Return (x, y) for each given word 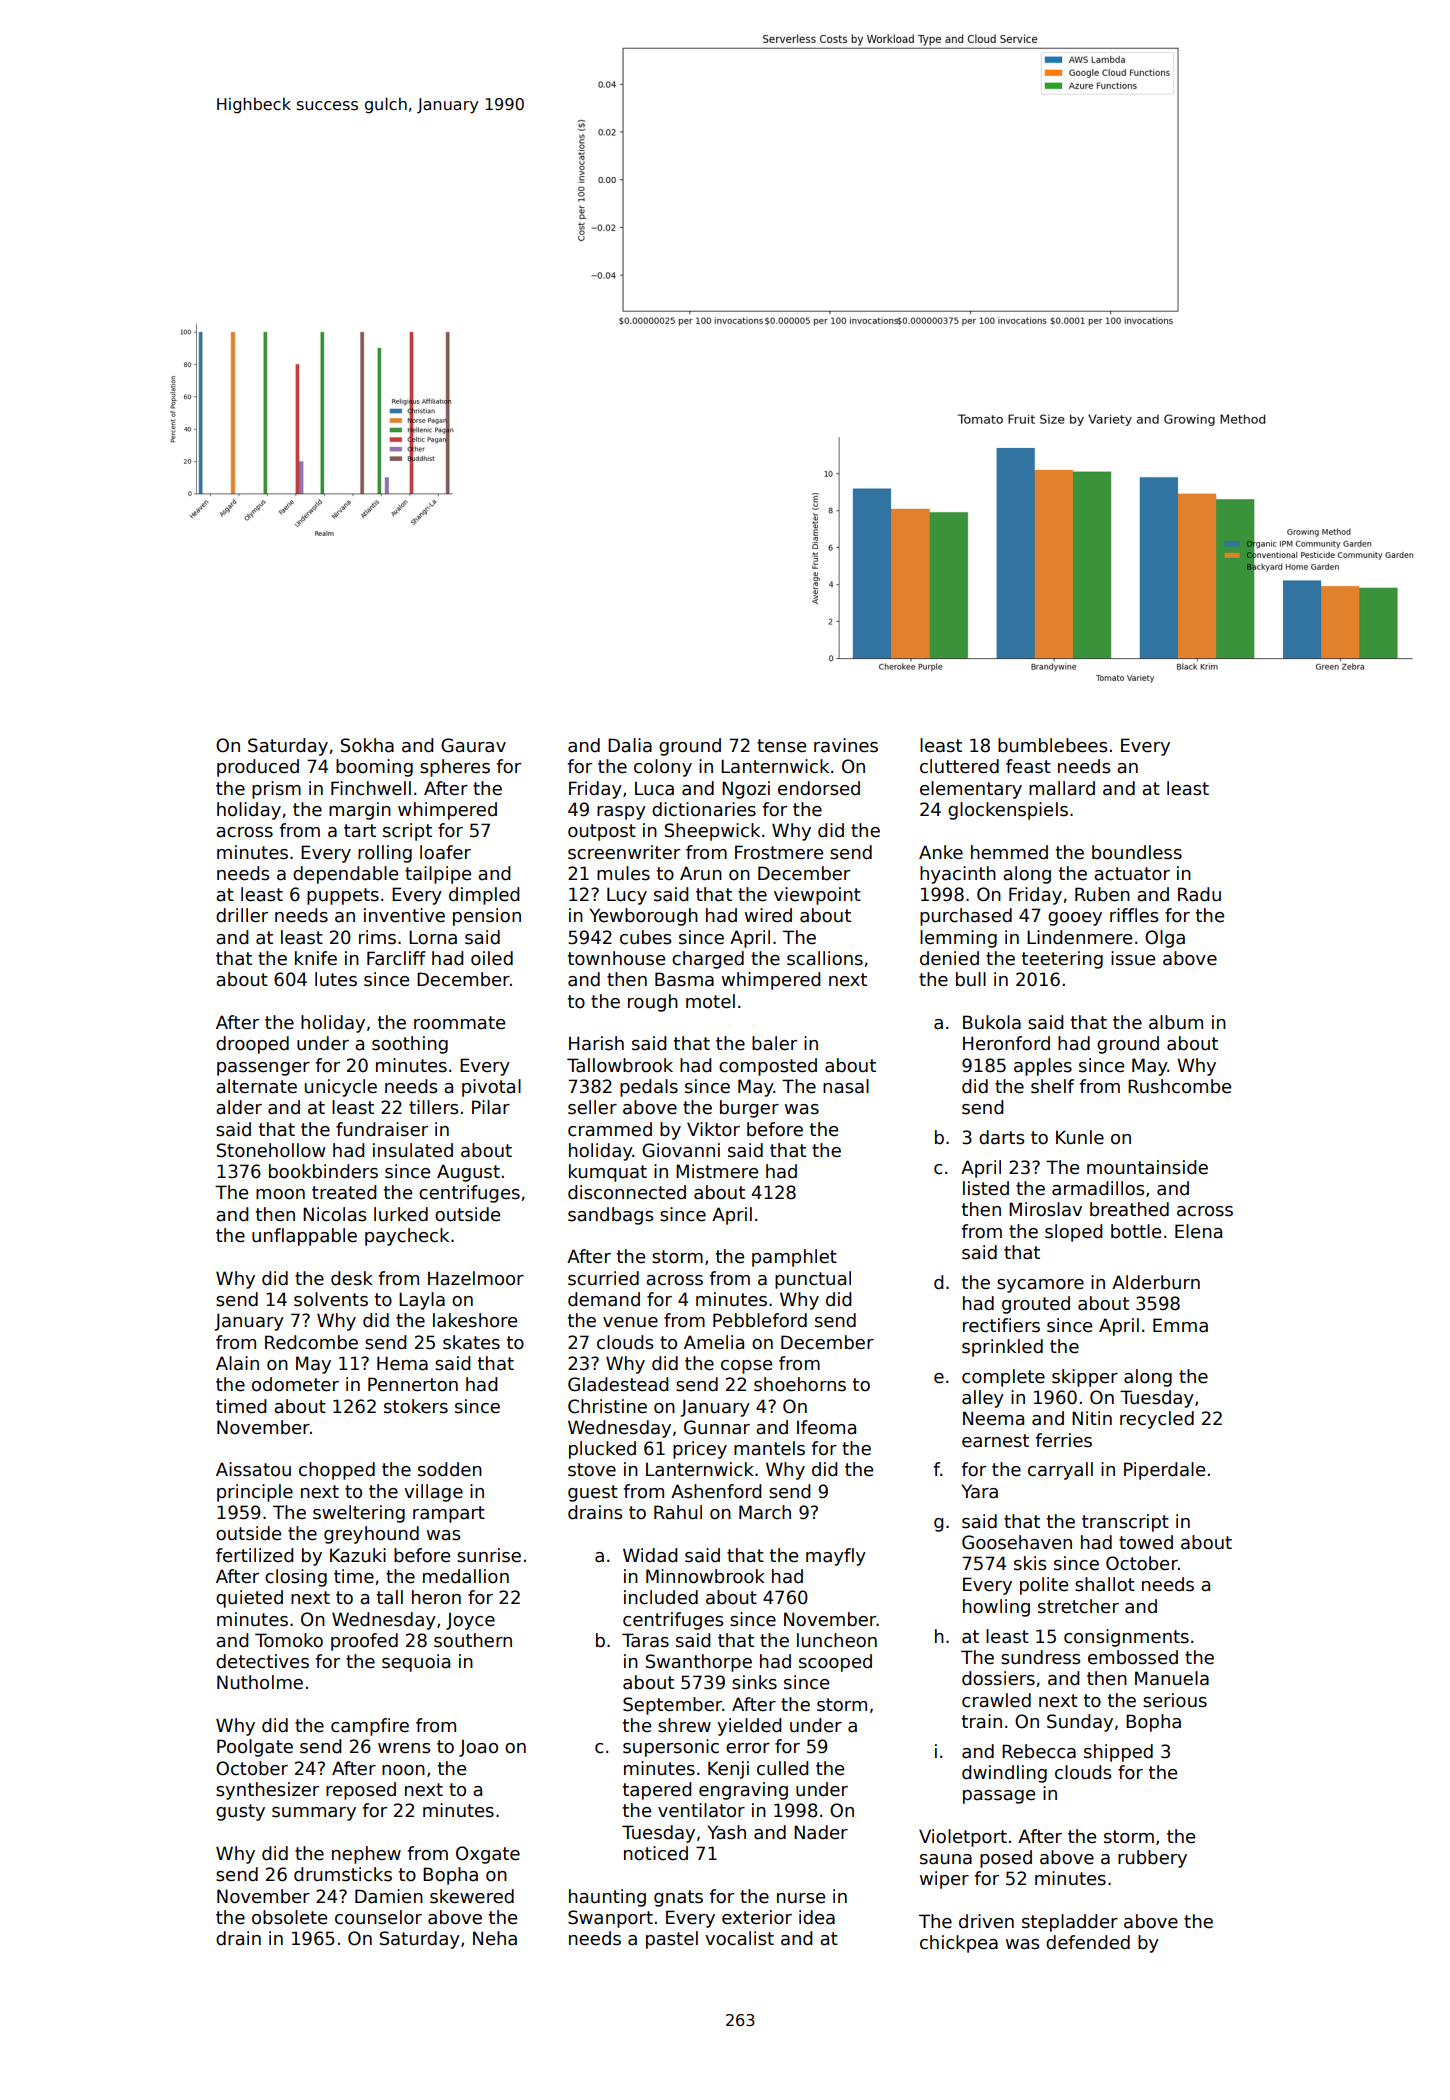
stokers (416, 1406)
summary (314, 1814)
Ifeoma (826, 1427)
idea (817, 1917)
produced (258, 768)
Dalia (630, 745)
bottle (1136, 1231)
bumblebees (1053, 745)
